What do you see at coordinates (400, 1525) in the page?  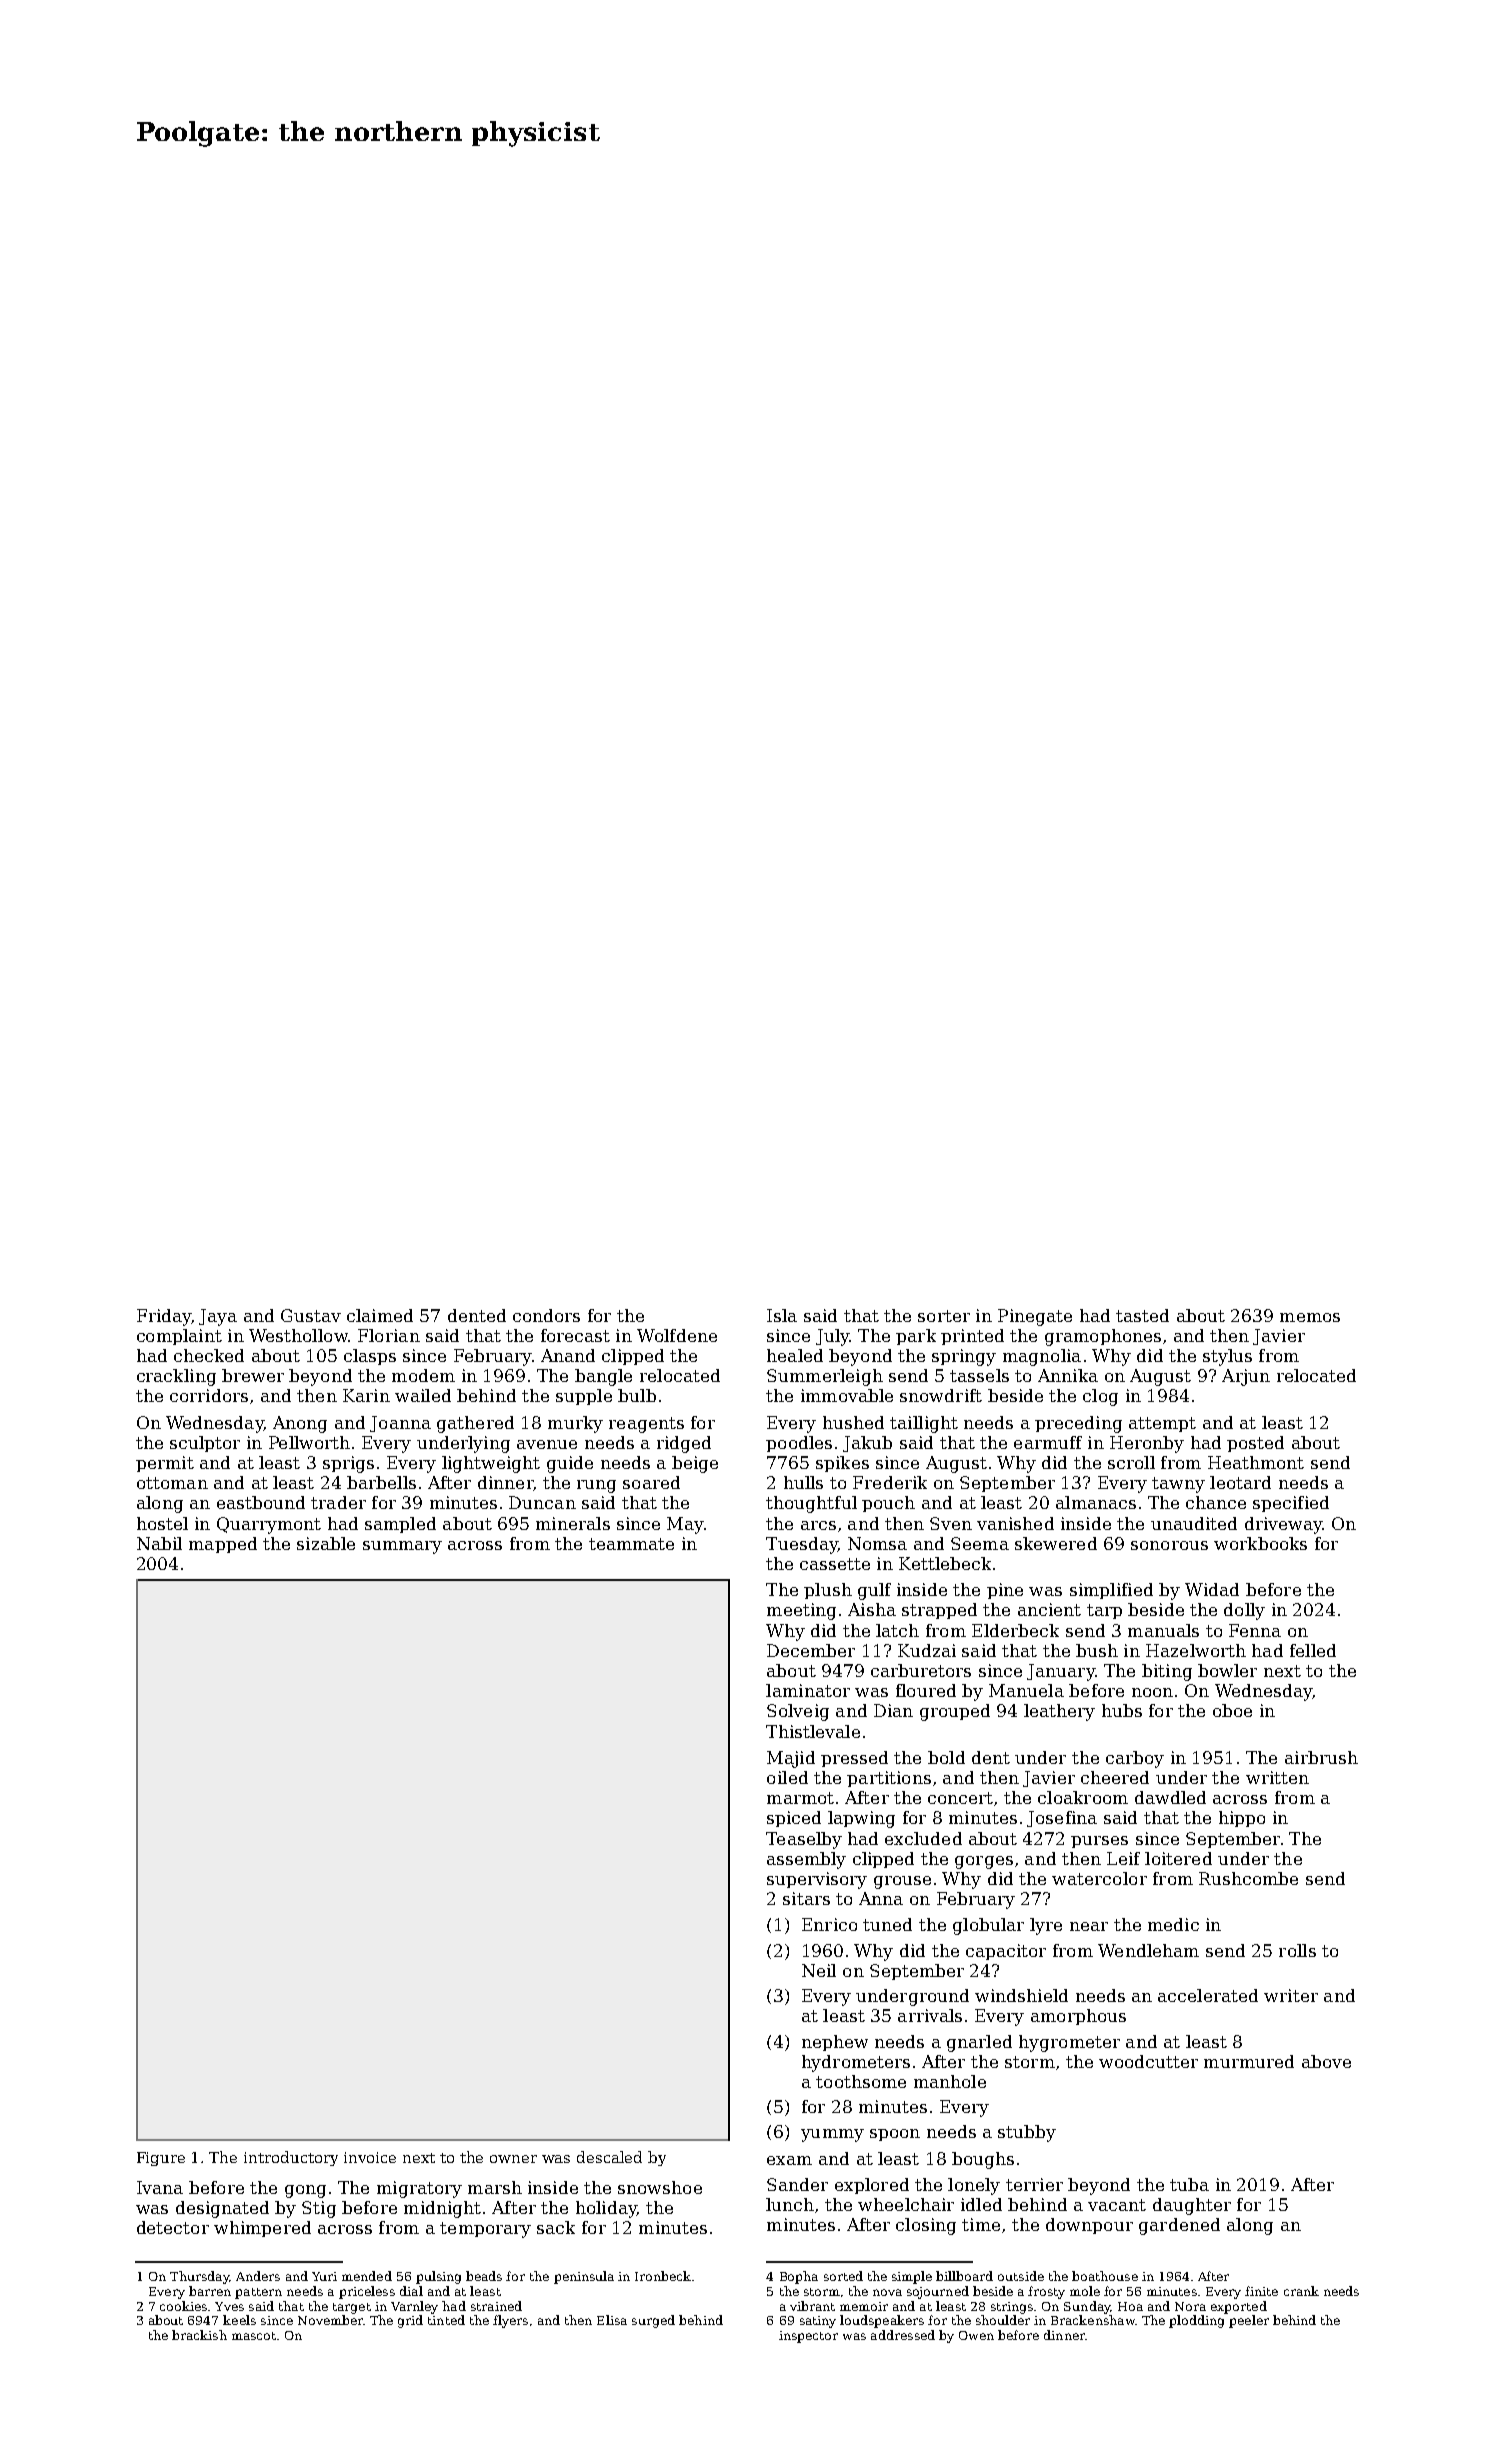 I see `sampled` at bounding box center [400, 1525].
